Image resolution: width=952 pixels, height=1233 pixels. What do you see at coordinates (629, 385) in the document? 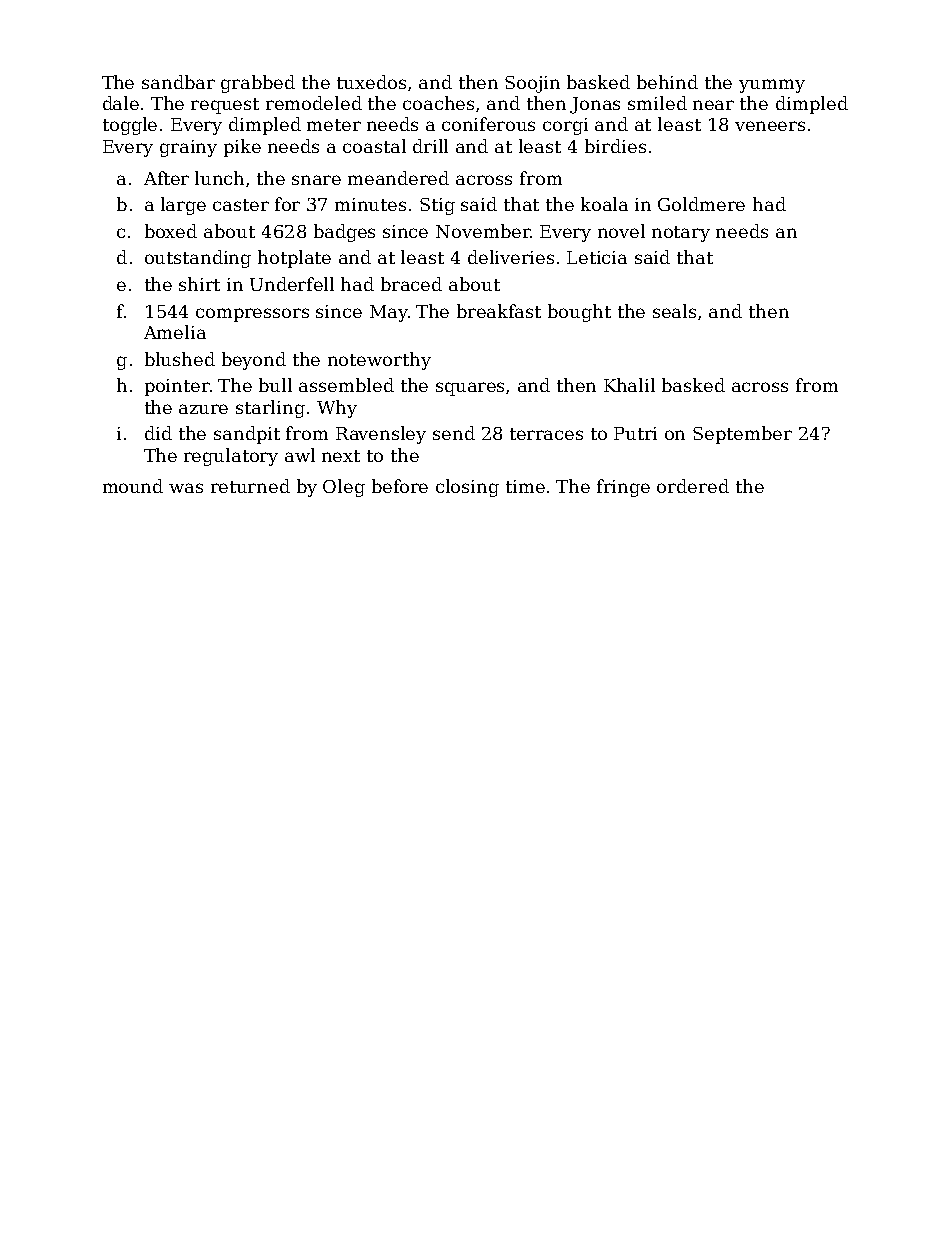
I see `Khalil` at bounding box center [629, 385].
